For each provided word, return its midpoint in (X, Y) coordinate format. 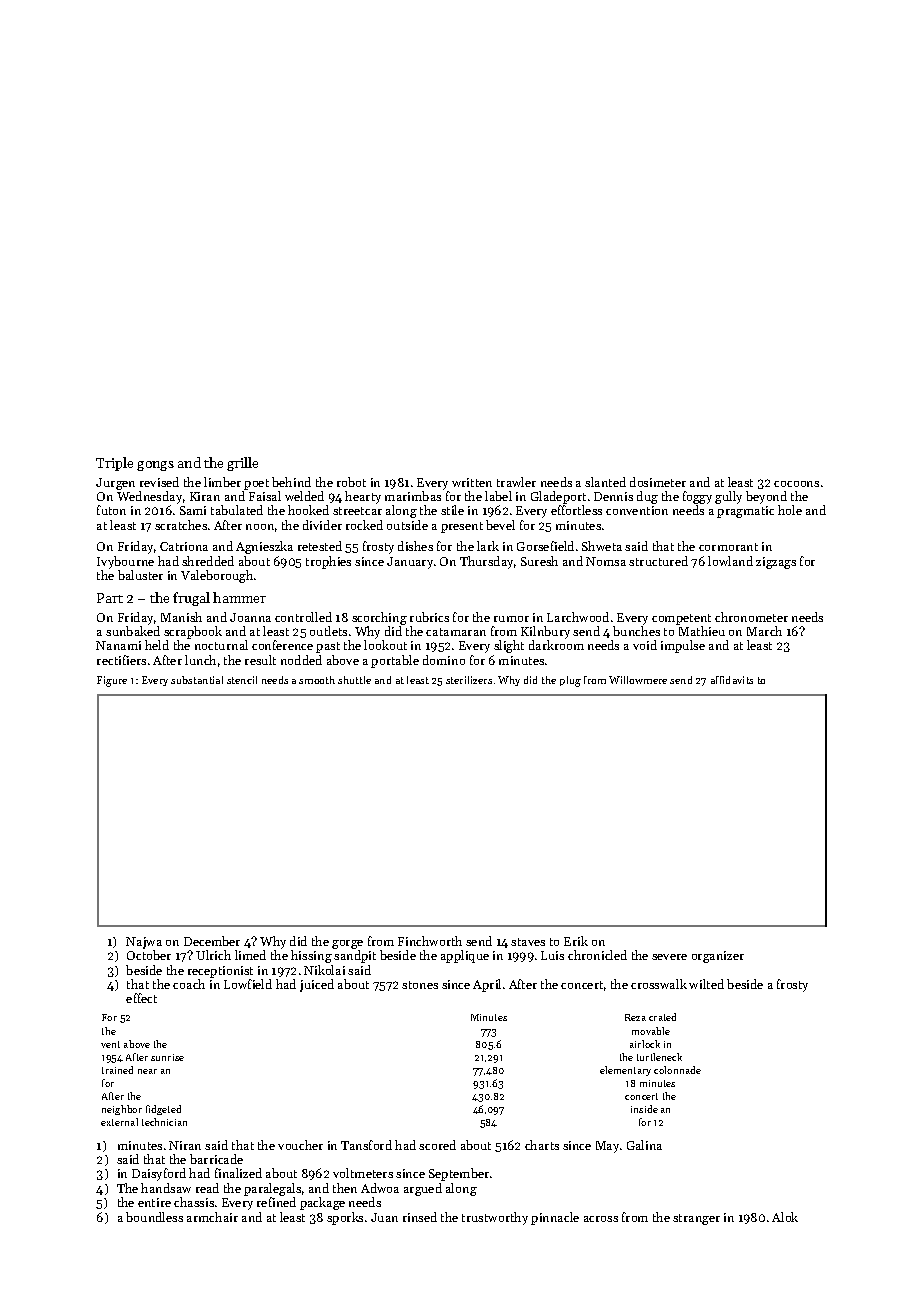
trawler (516, 482)
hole (790, 510)
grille (242, 464)
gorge (347, 944)
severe (669, 957)
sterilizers (469, 680)
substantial (197, 680)
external (119, 1122)
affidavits (732, 680)
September (459, 1174)
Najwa (144, 943)
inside (644, 1109)
